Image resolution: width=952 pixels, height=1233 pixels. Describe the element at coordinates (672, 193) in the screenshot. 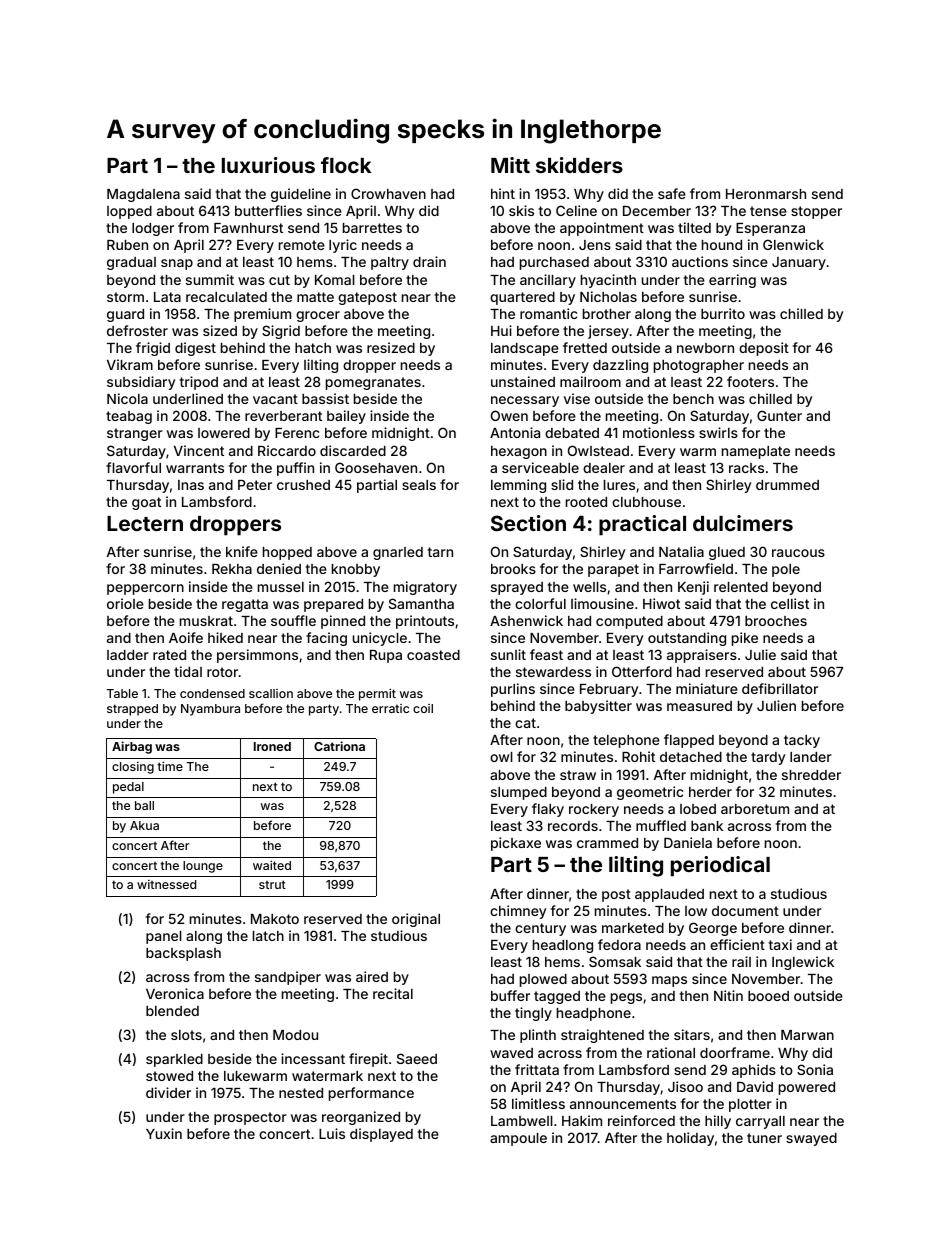

I see `safe` at that location.
